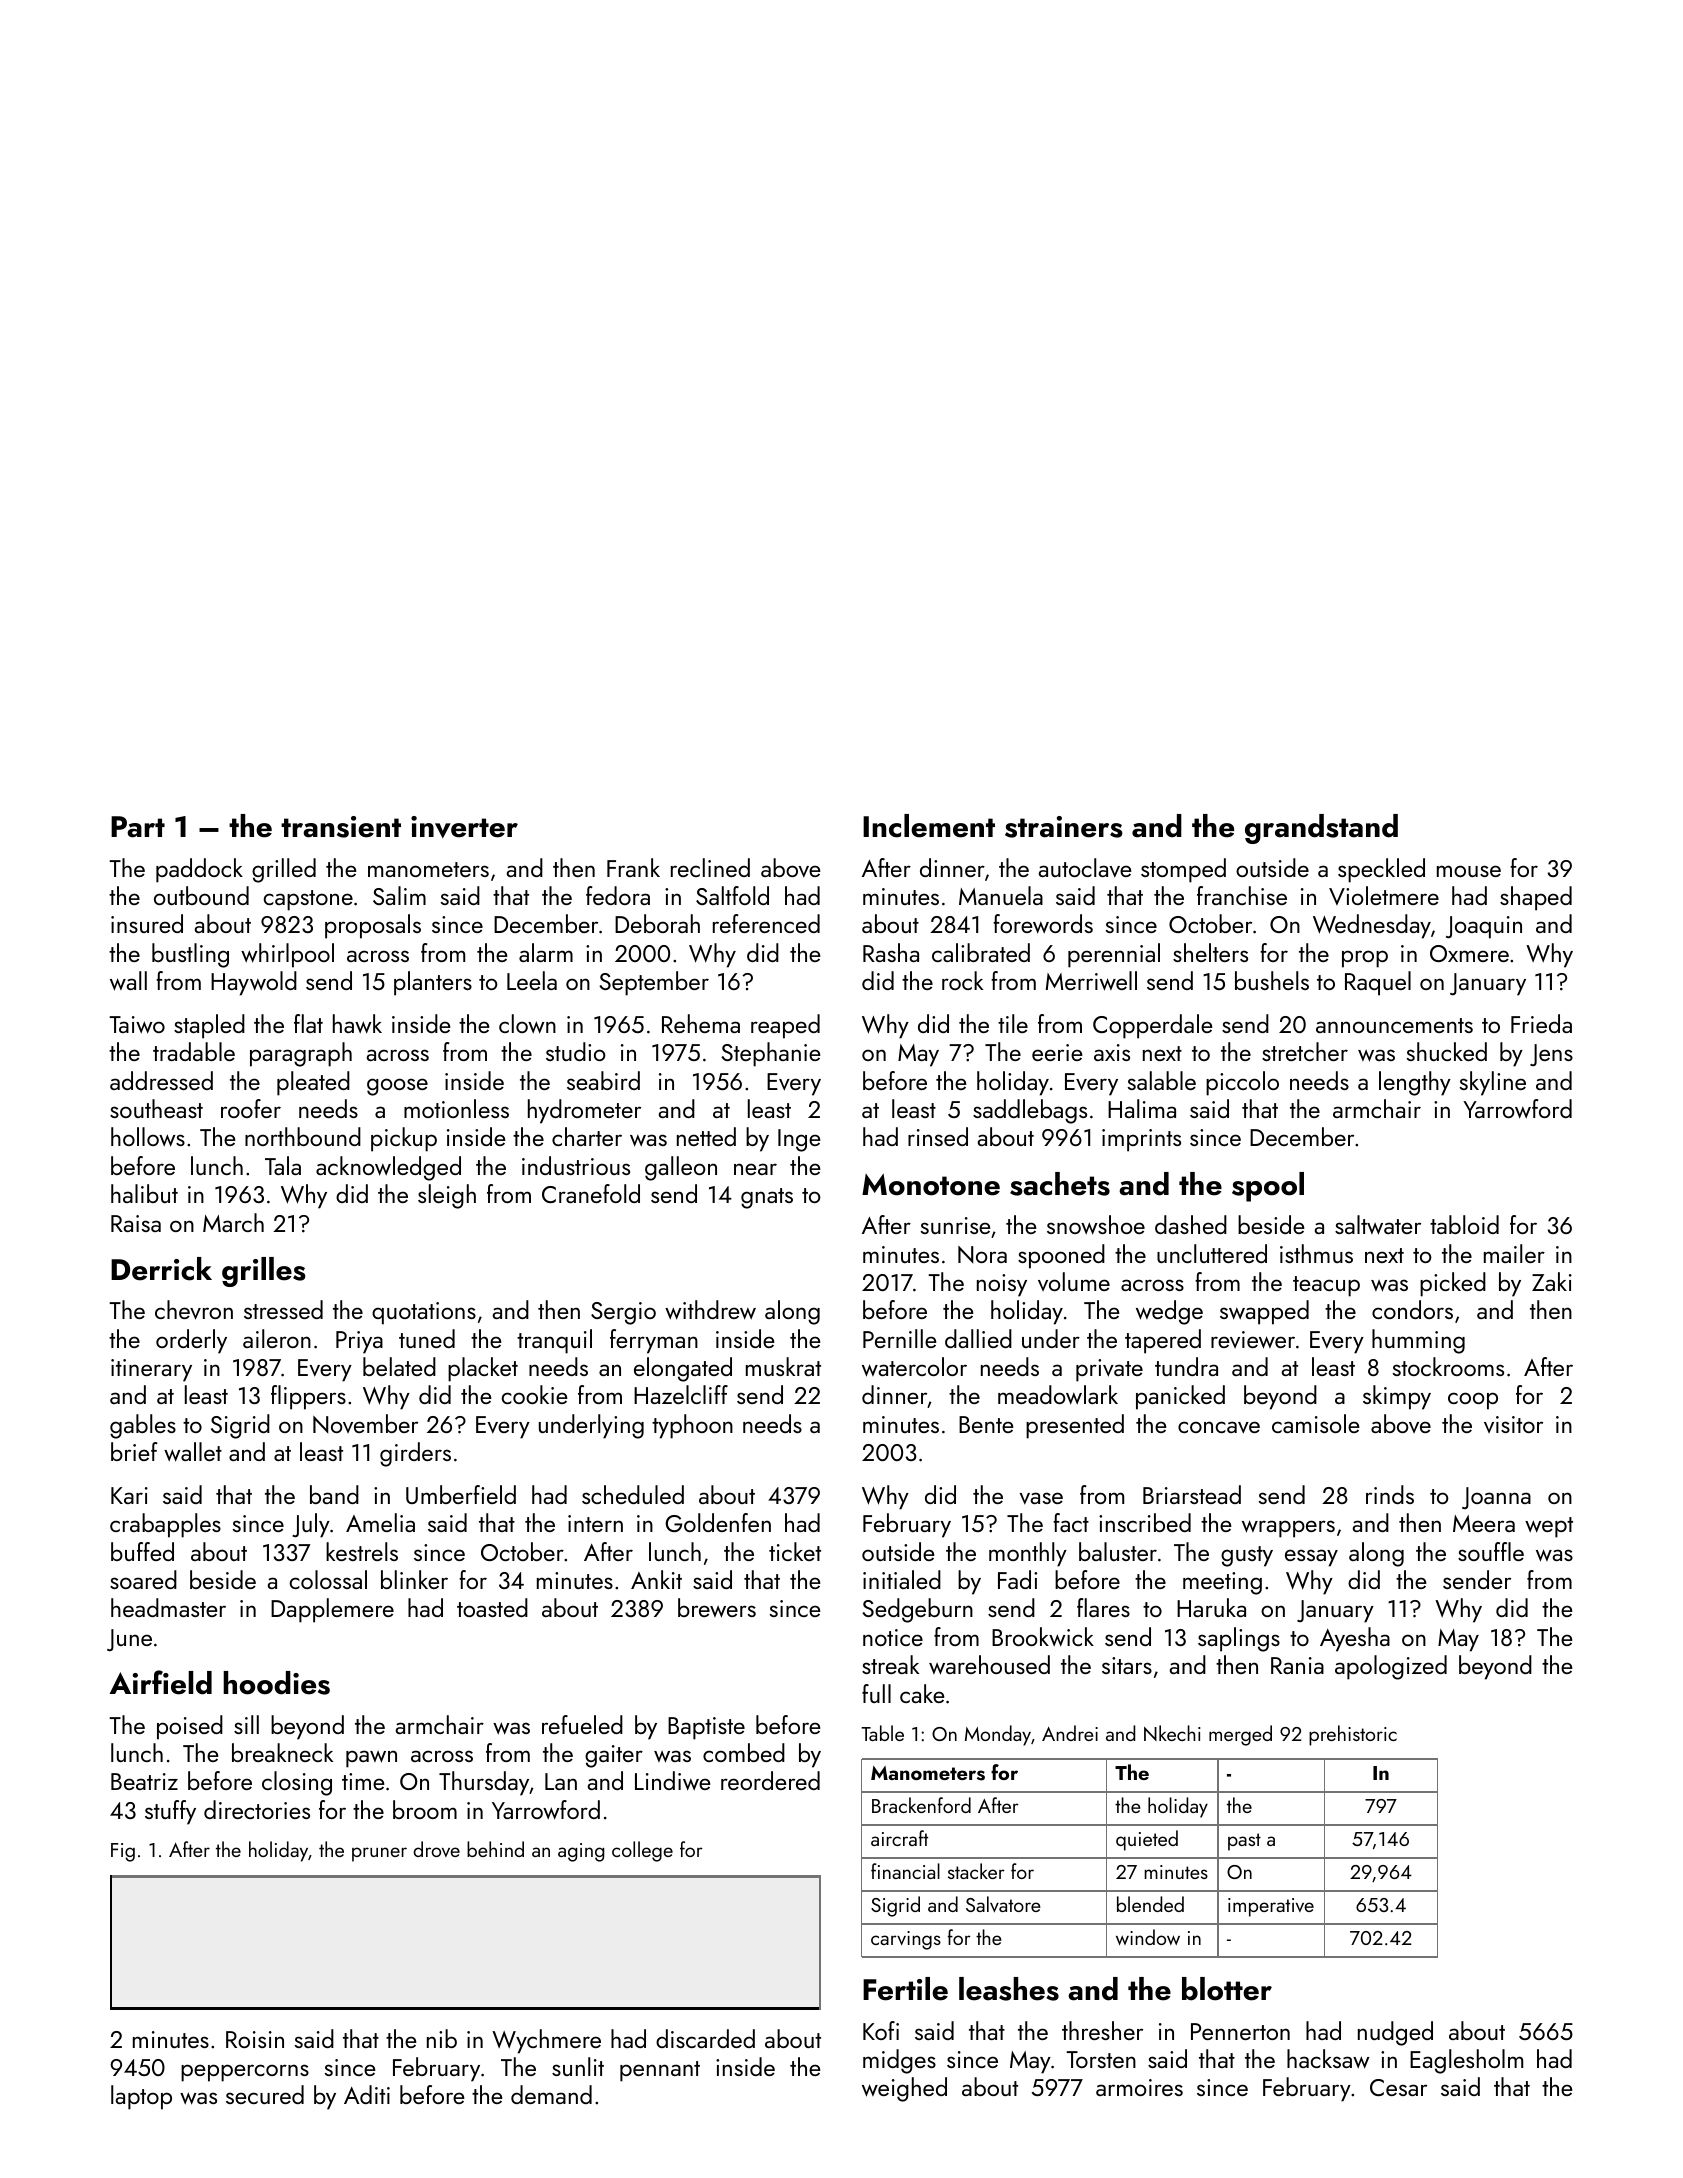 The image size is (1683, 2178). I want to click on rock, so click(962, 980).
